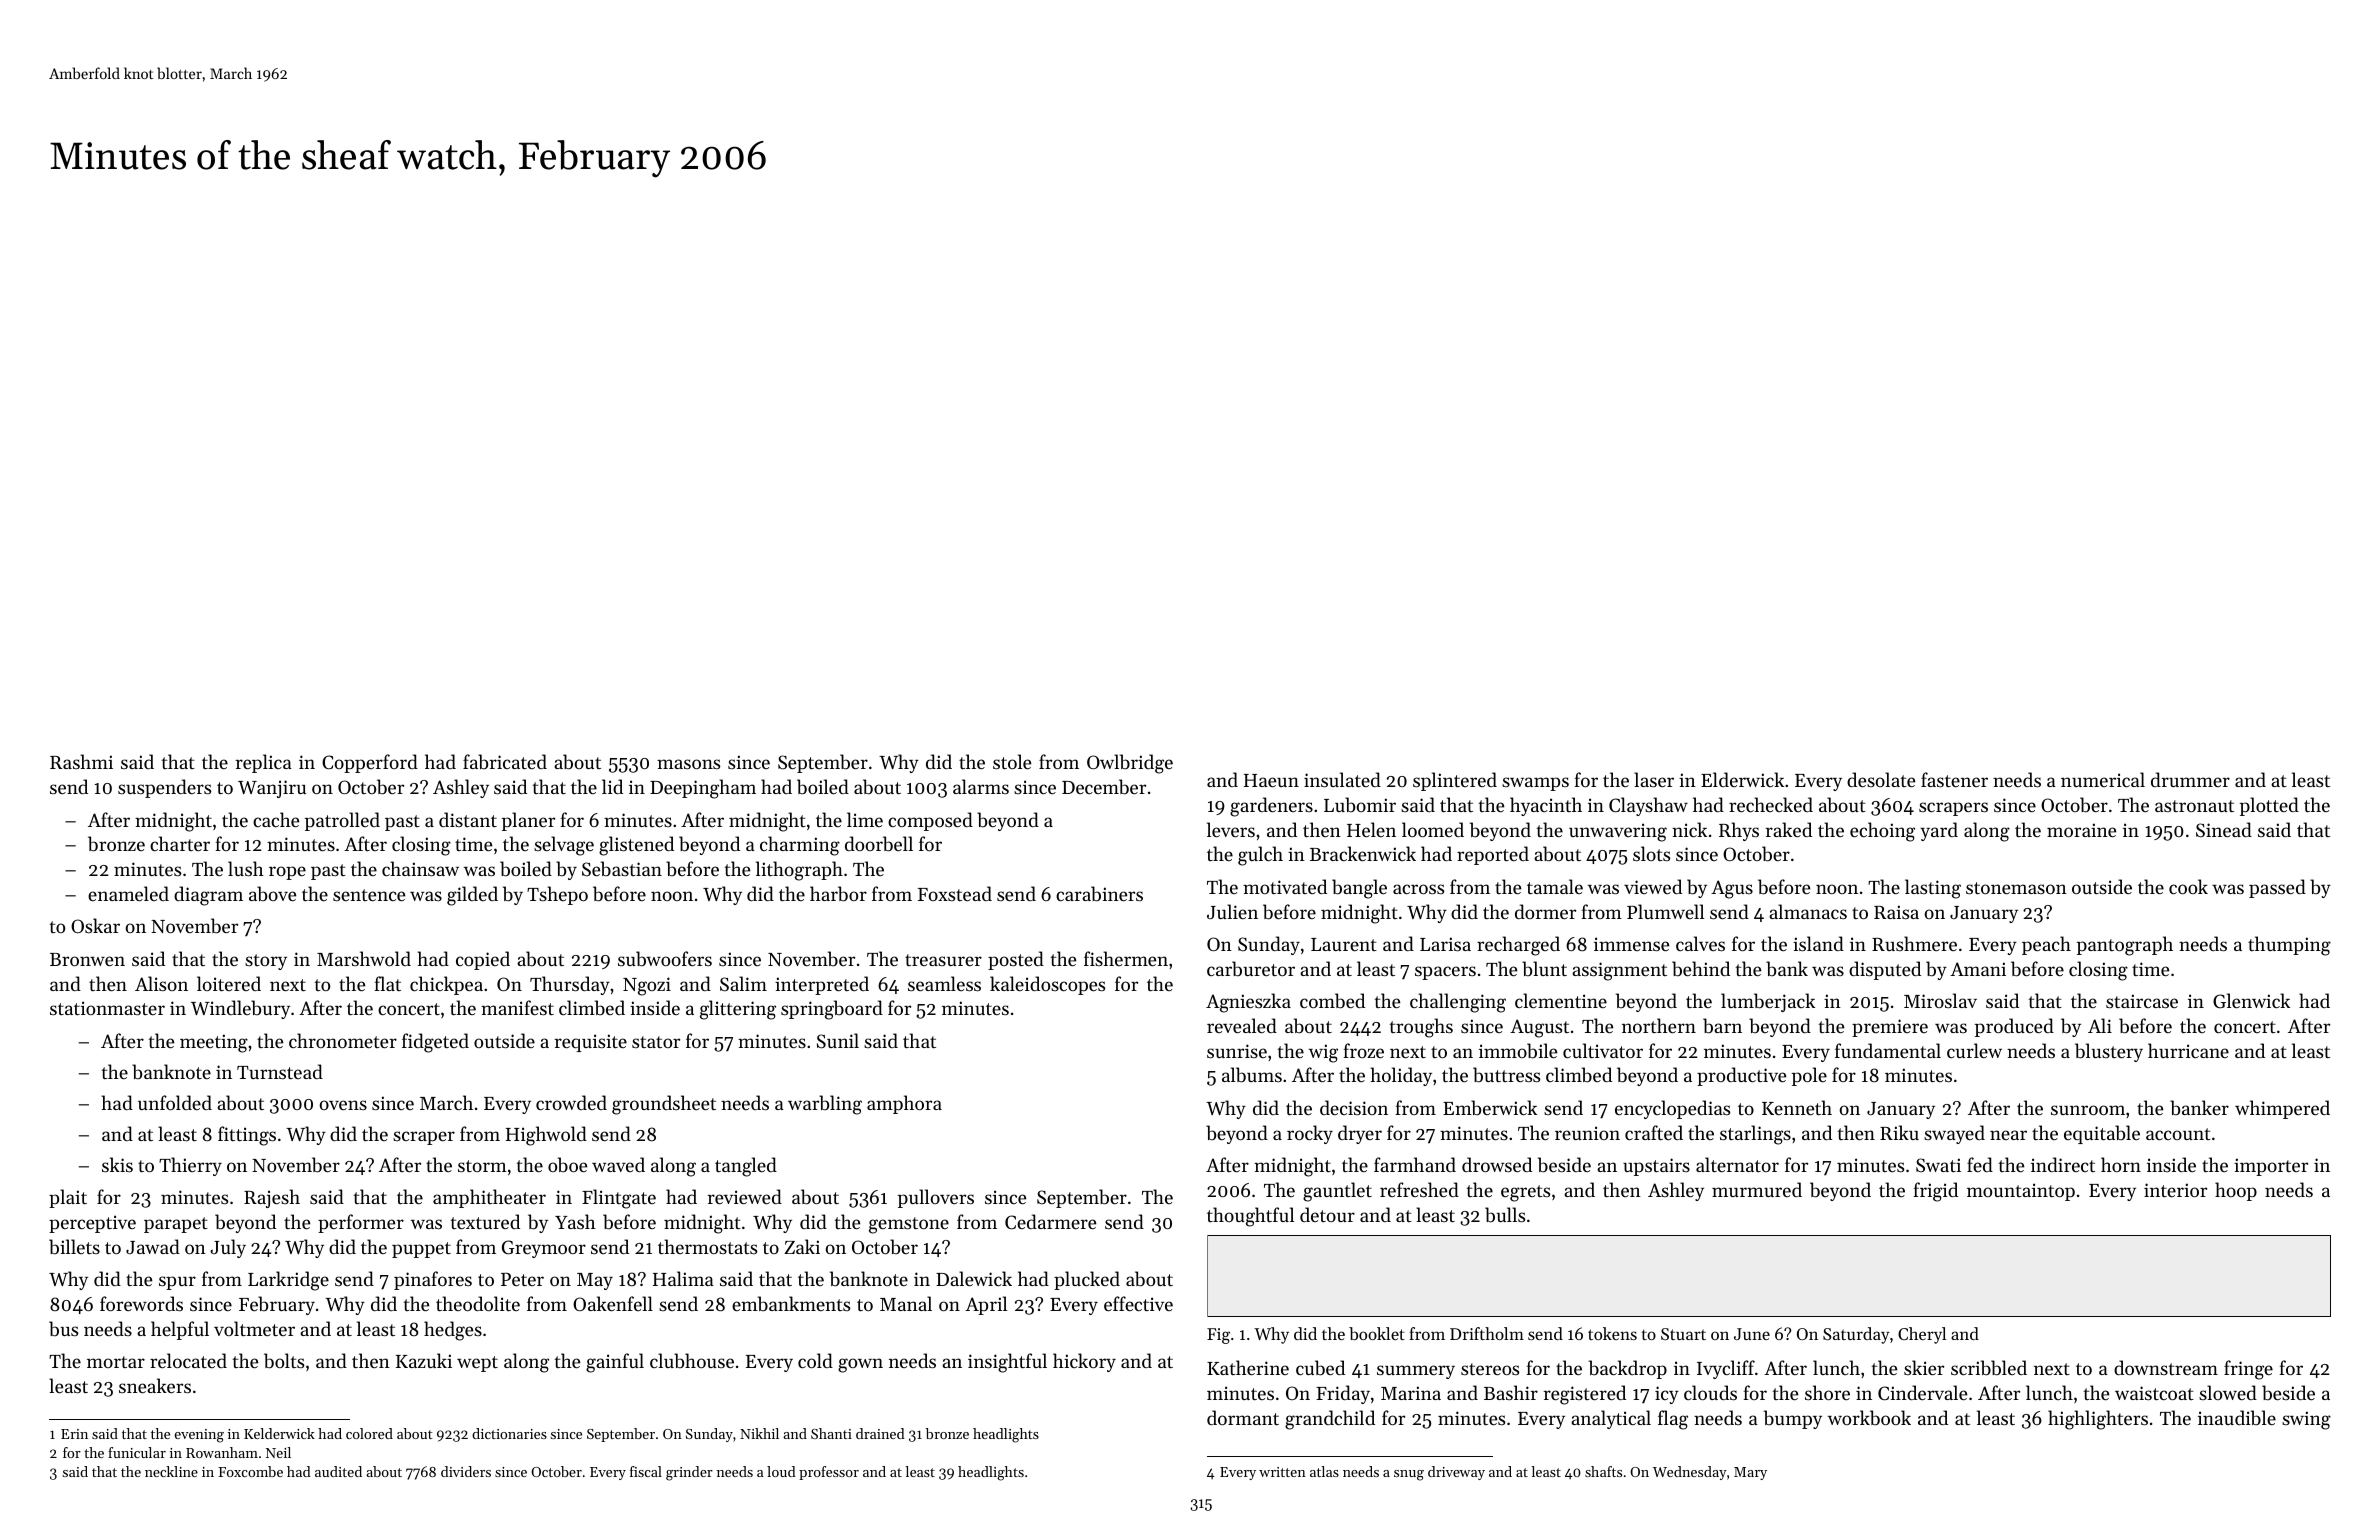  Describe the element at coordinates (1809, 1076) in the screenshot. I see `pole` at that location.
